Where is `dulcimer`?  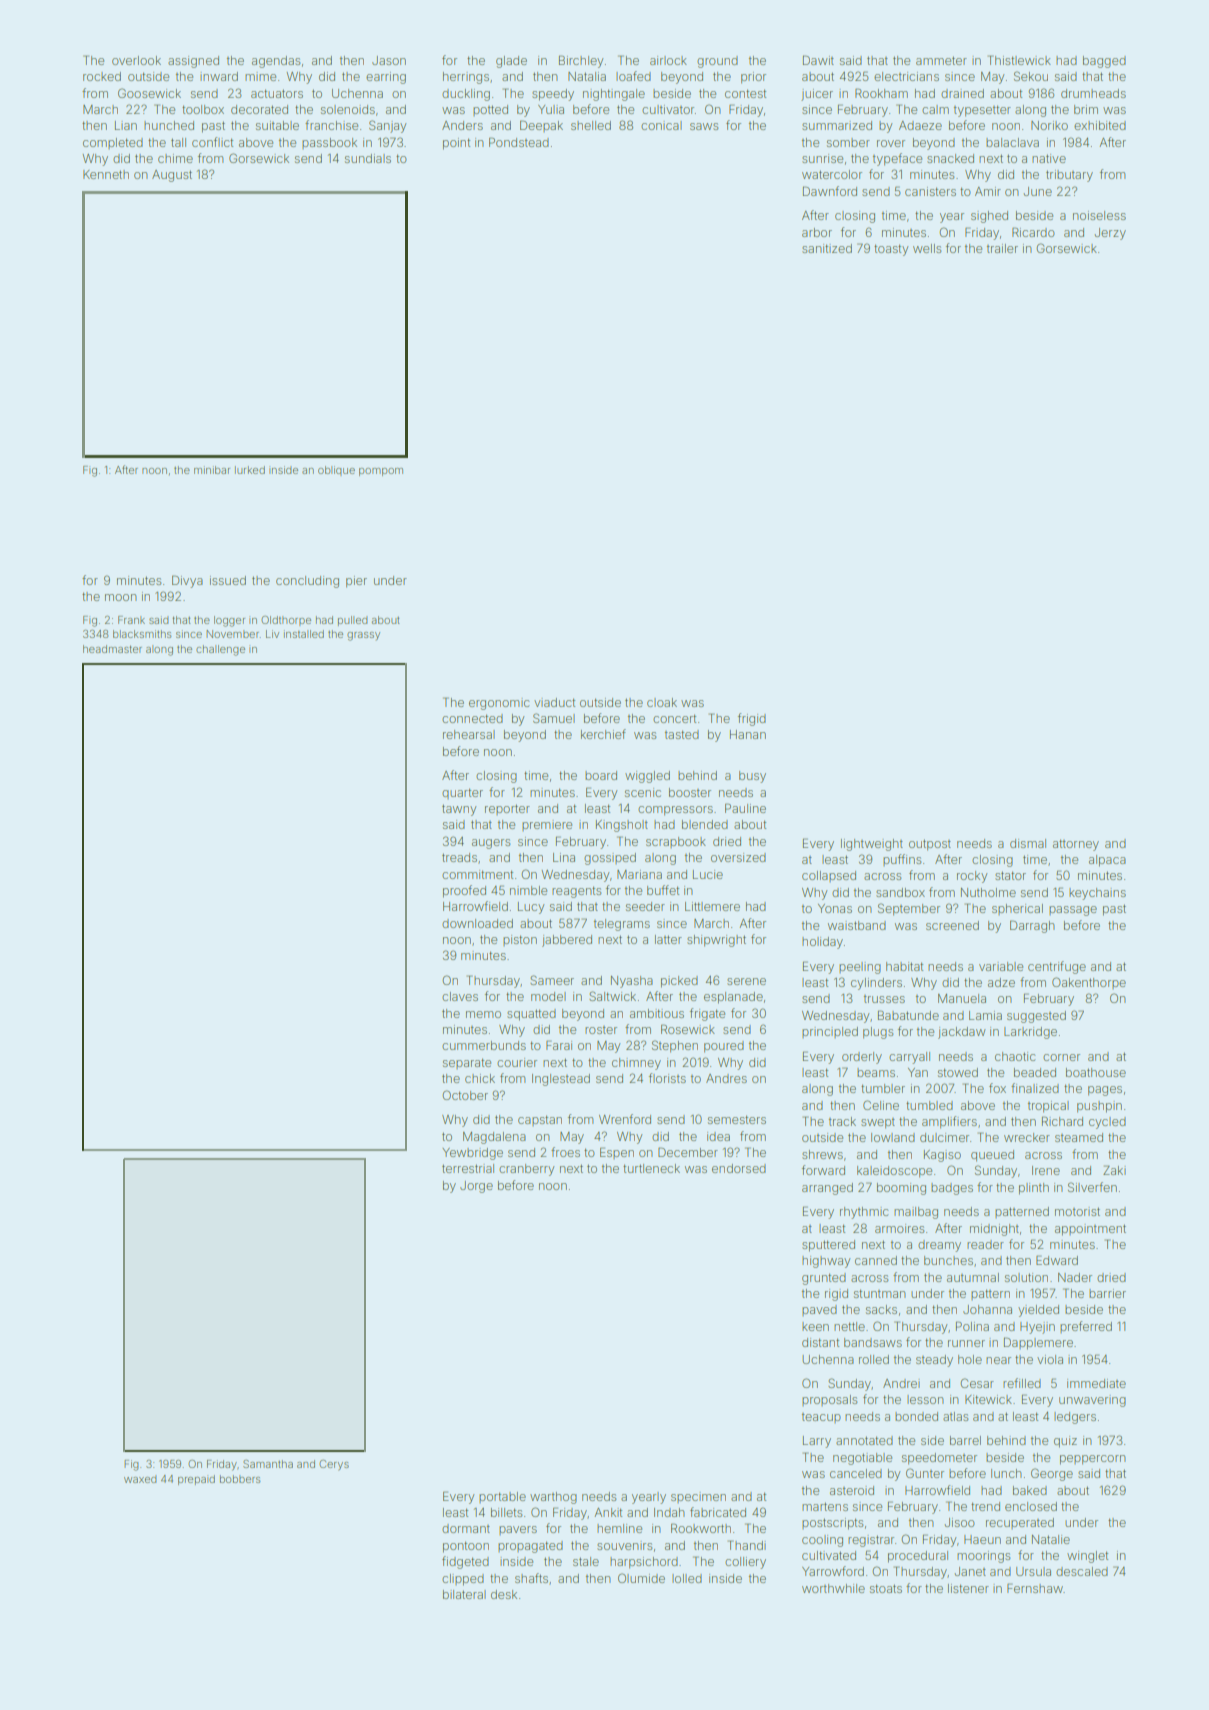 dulcimer is located at coordinates (944, 1137).
